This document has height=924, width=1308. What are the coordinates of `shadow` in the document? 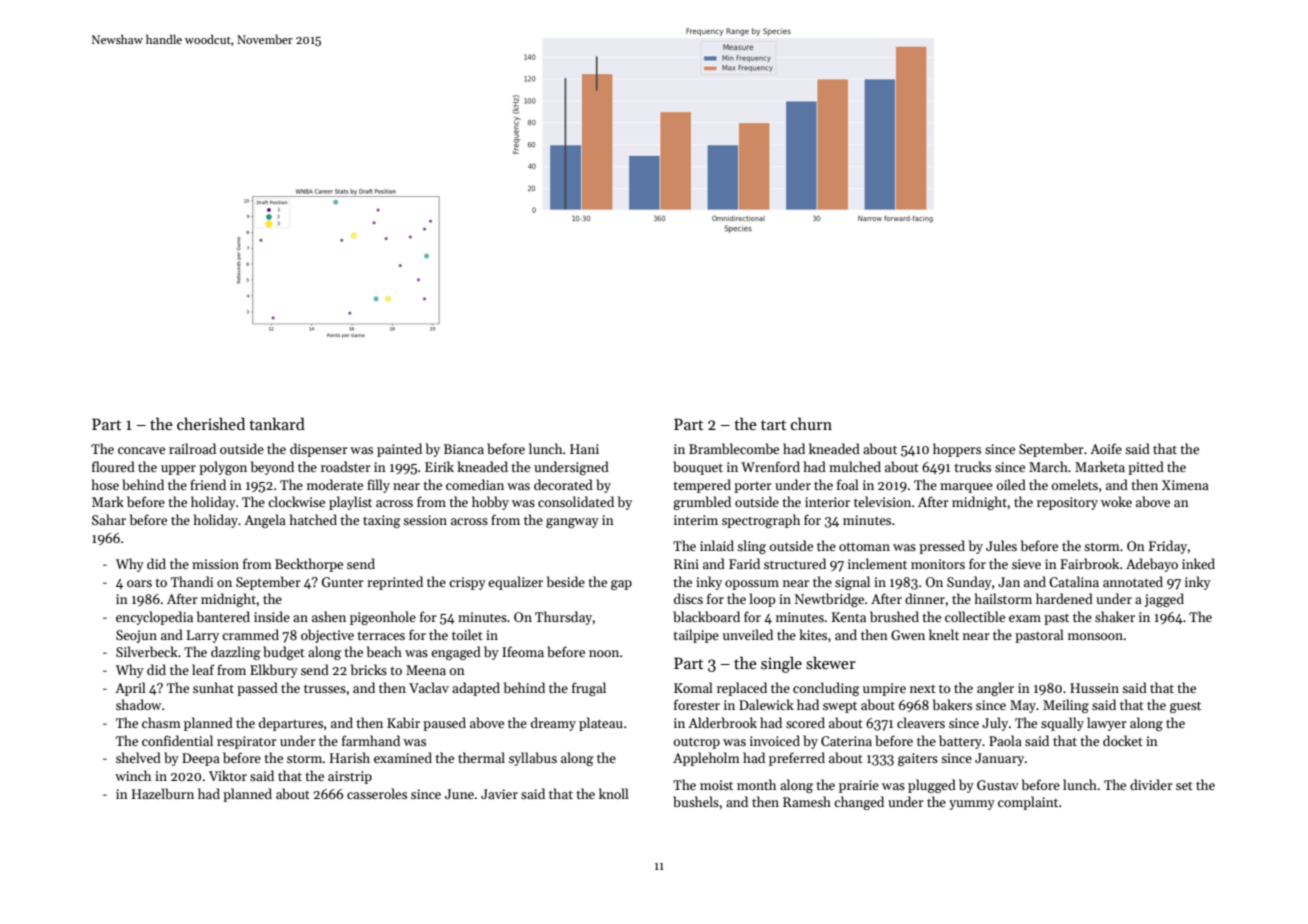 It's located at (138, 704).
